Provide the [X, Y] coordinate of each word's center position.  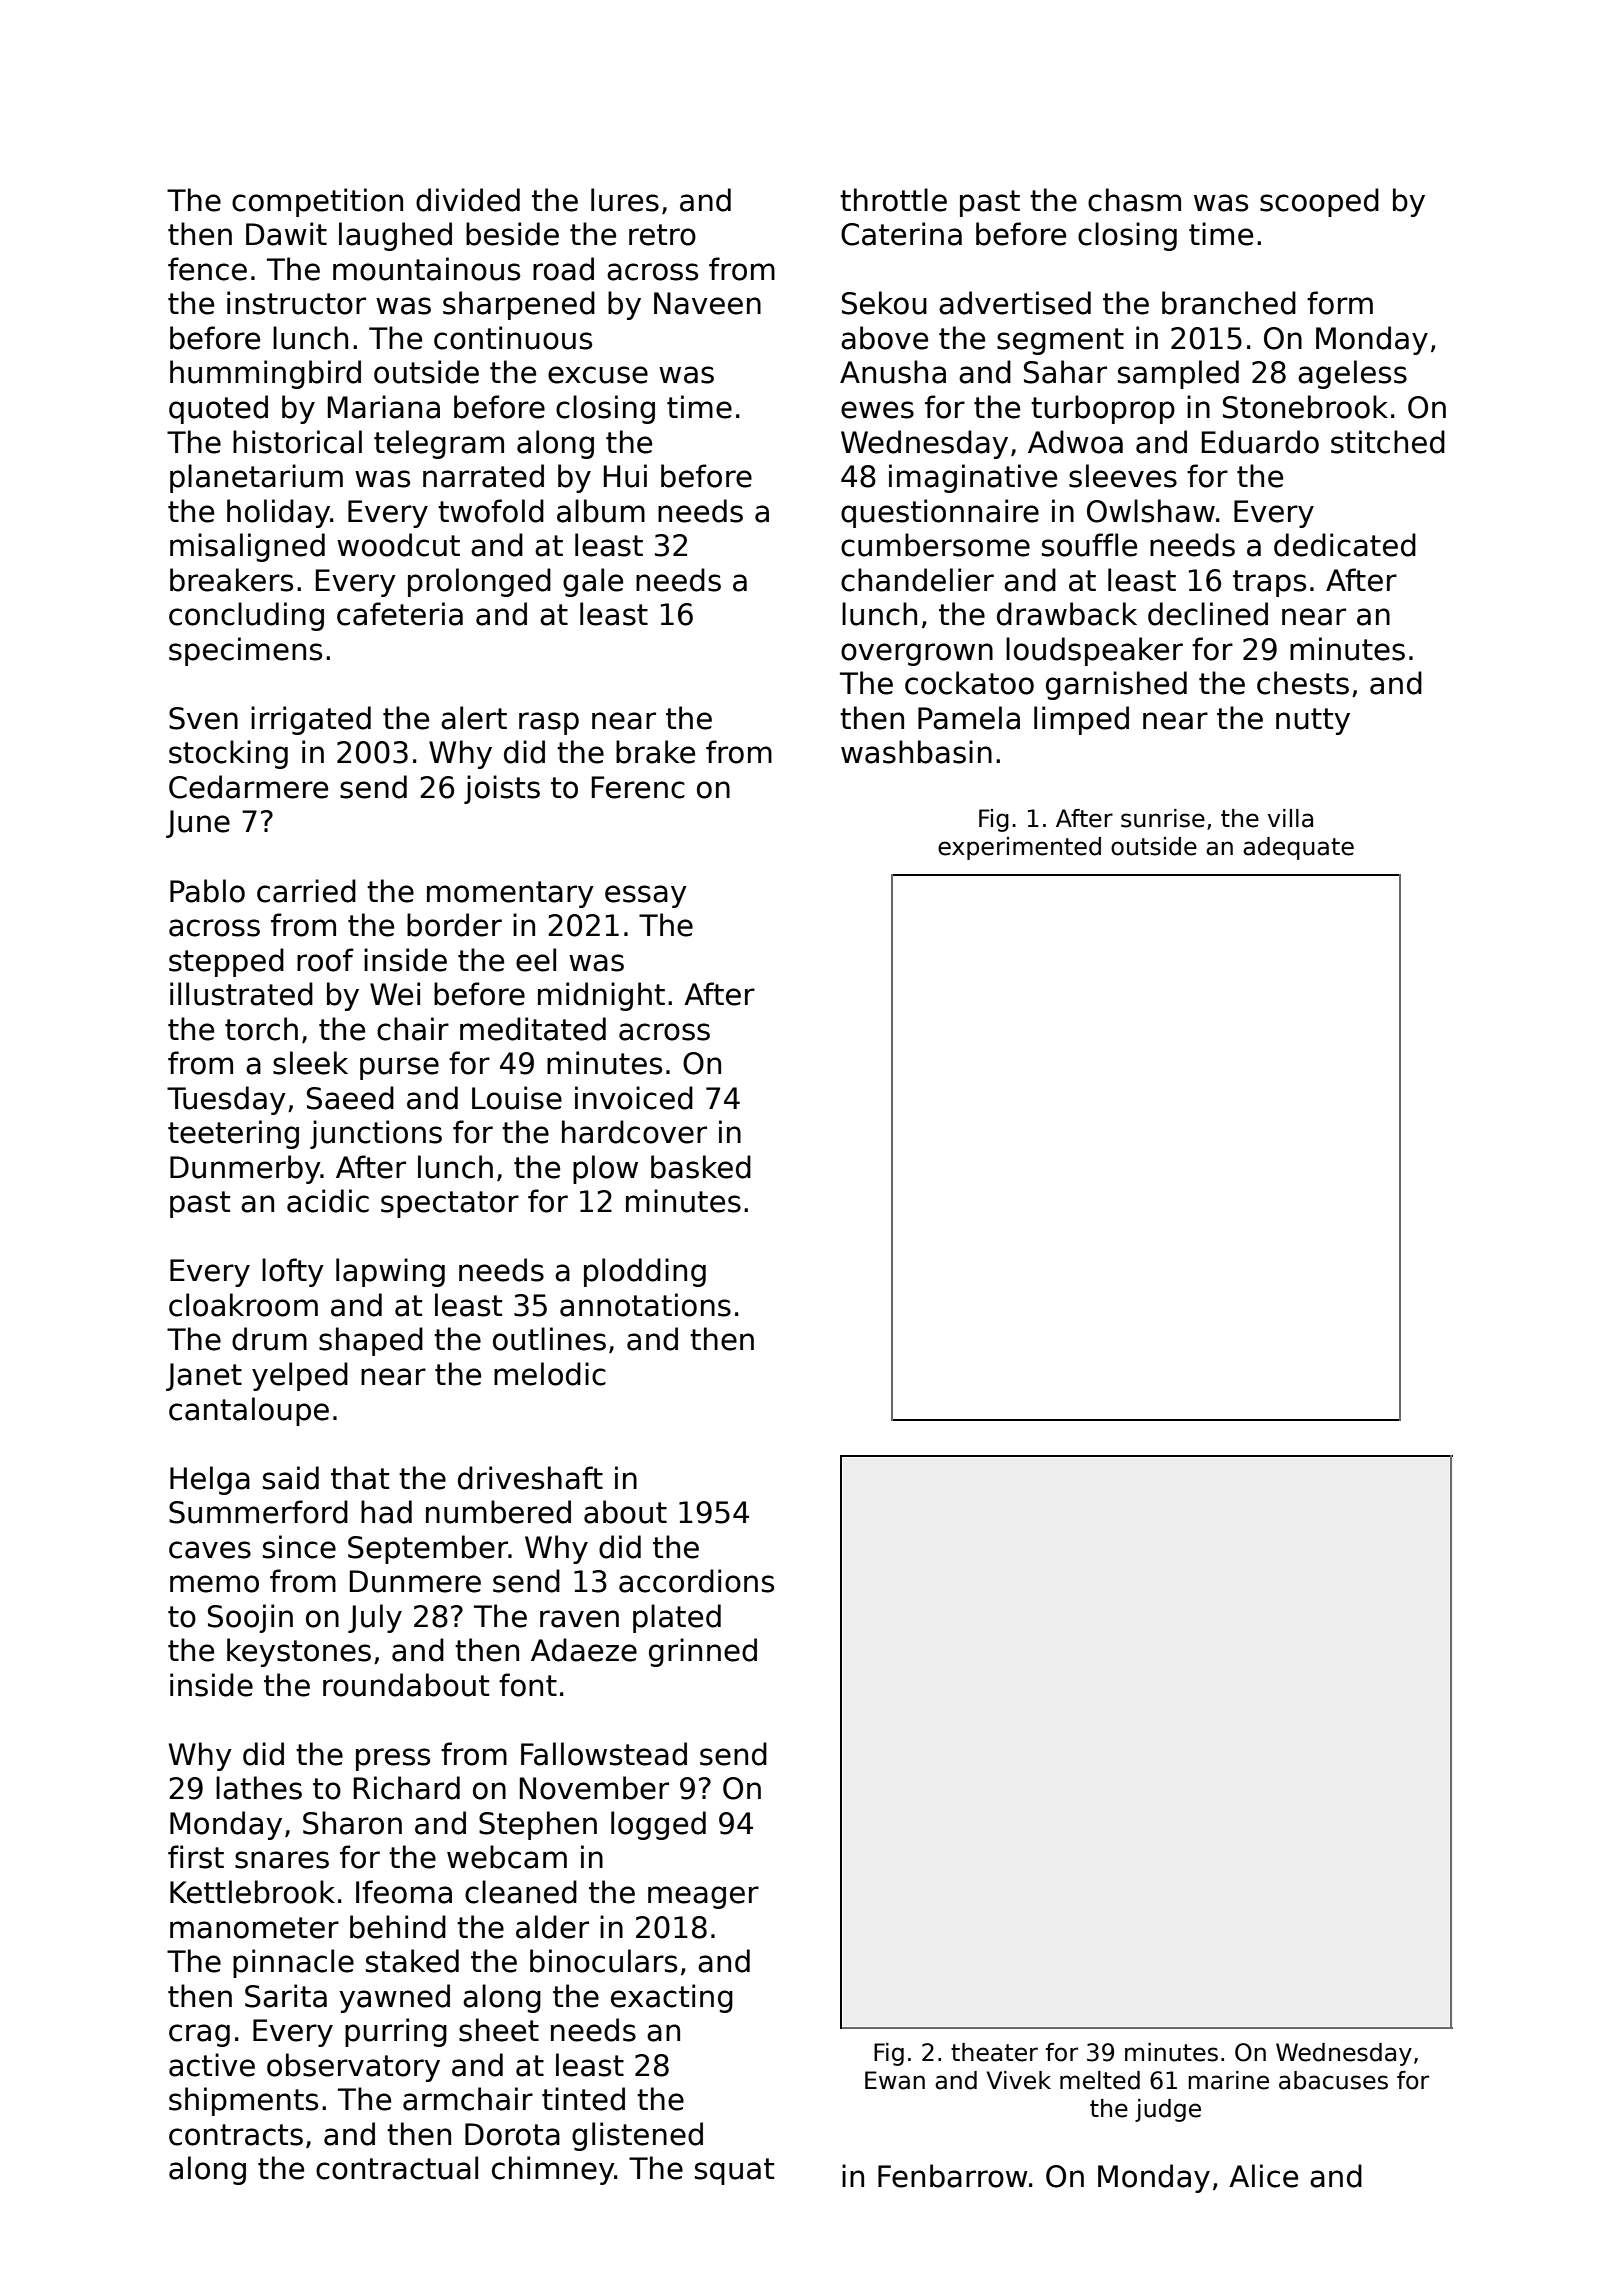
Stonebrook [1305, 407]
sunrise [1163, 818]
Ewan [895, 2080]
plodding [645, 1272]
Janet [204, 1377]
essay [646, 896]
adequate [1298, 848]
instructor [296, 303]
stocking [228, 754]
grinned [703, 1652]
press [393, 1759]
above [884, 338]
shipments [243, 2101]
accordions [696, 1581]
